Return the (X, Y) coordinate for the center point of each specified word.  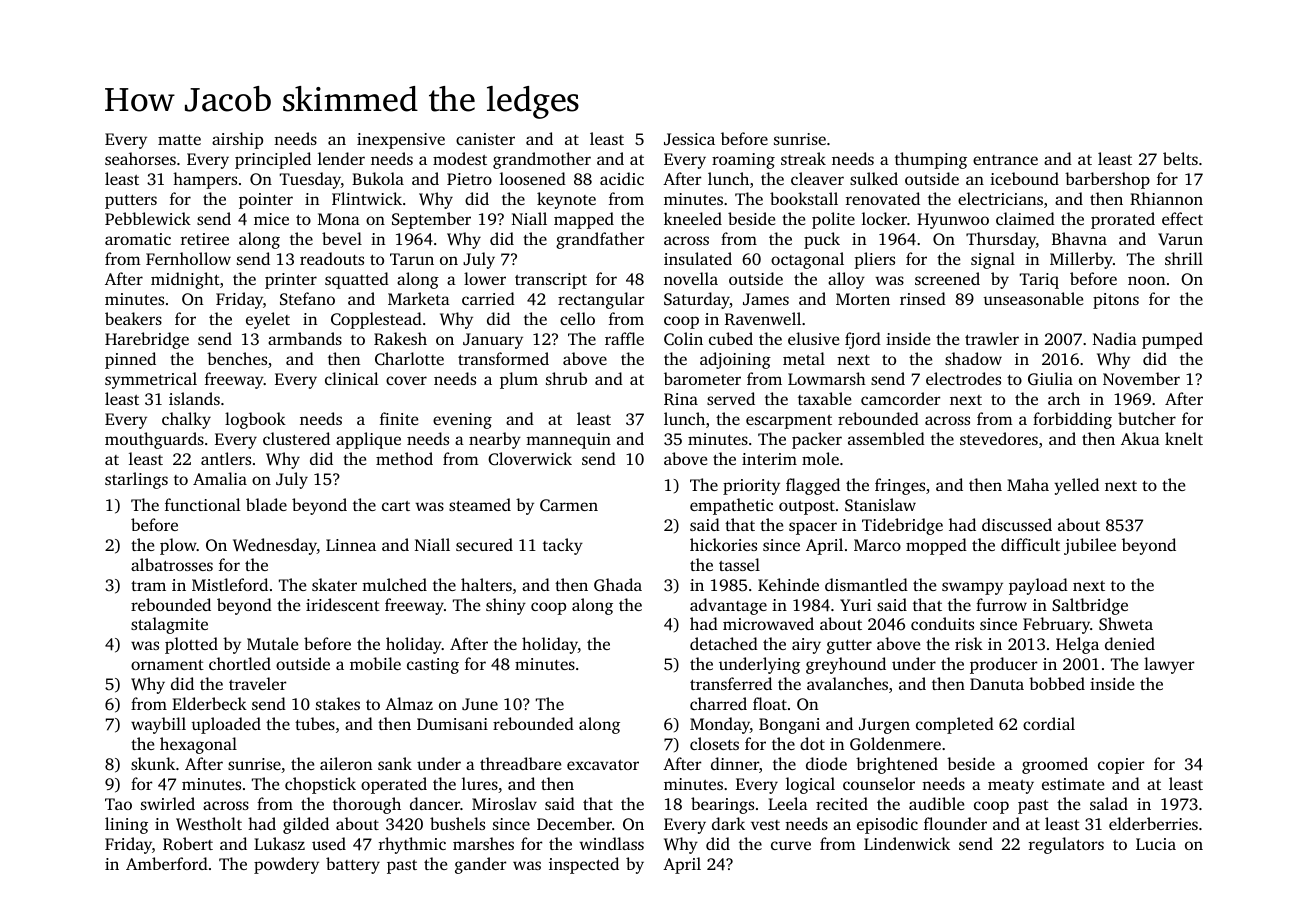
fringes (900, 486)
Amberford (167, 863)
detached (724, 643)
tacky (563, 546)
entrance (1005, 160)
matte (179, 140)
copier (1121, 766)
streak (803, 158)
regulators (1066, 845)
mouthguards (154, 440)
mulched (394, 584)
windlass (611, 843)
